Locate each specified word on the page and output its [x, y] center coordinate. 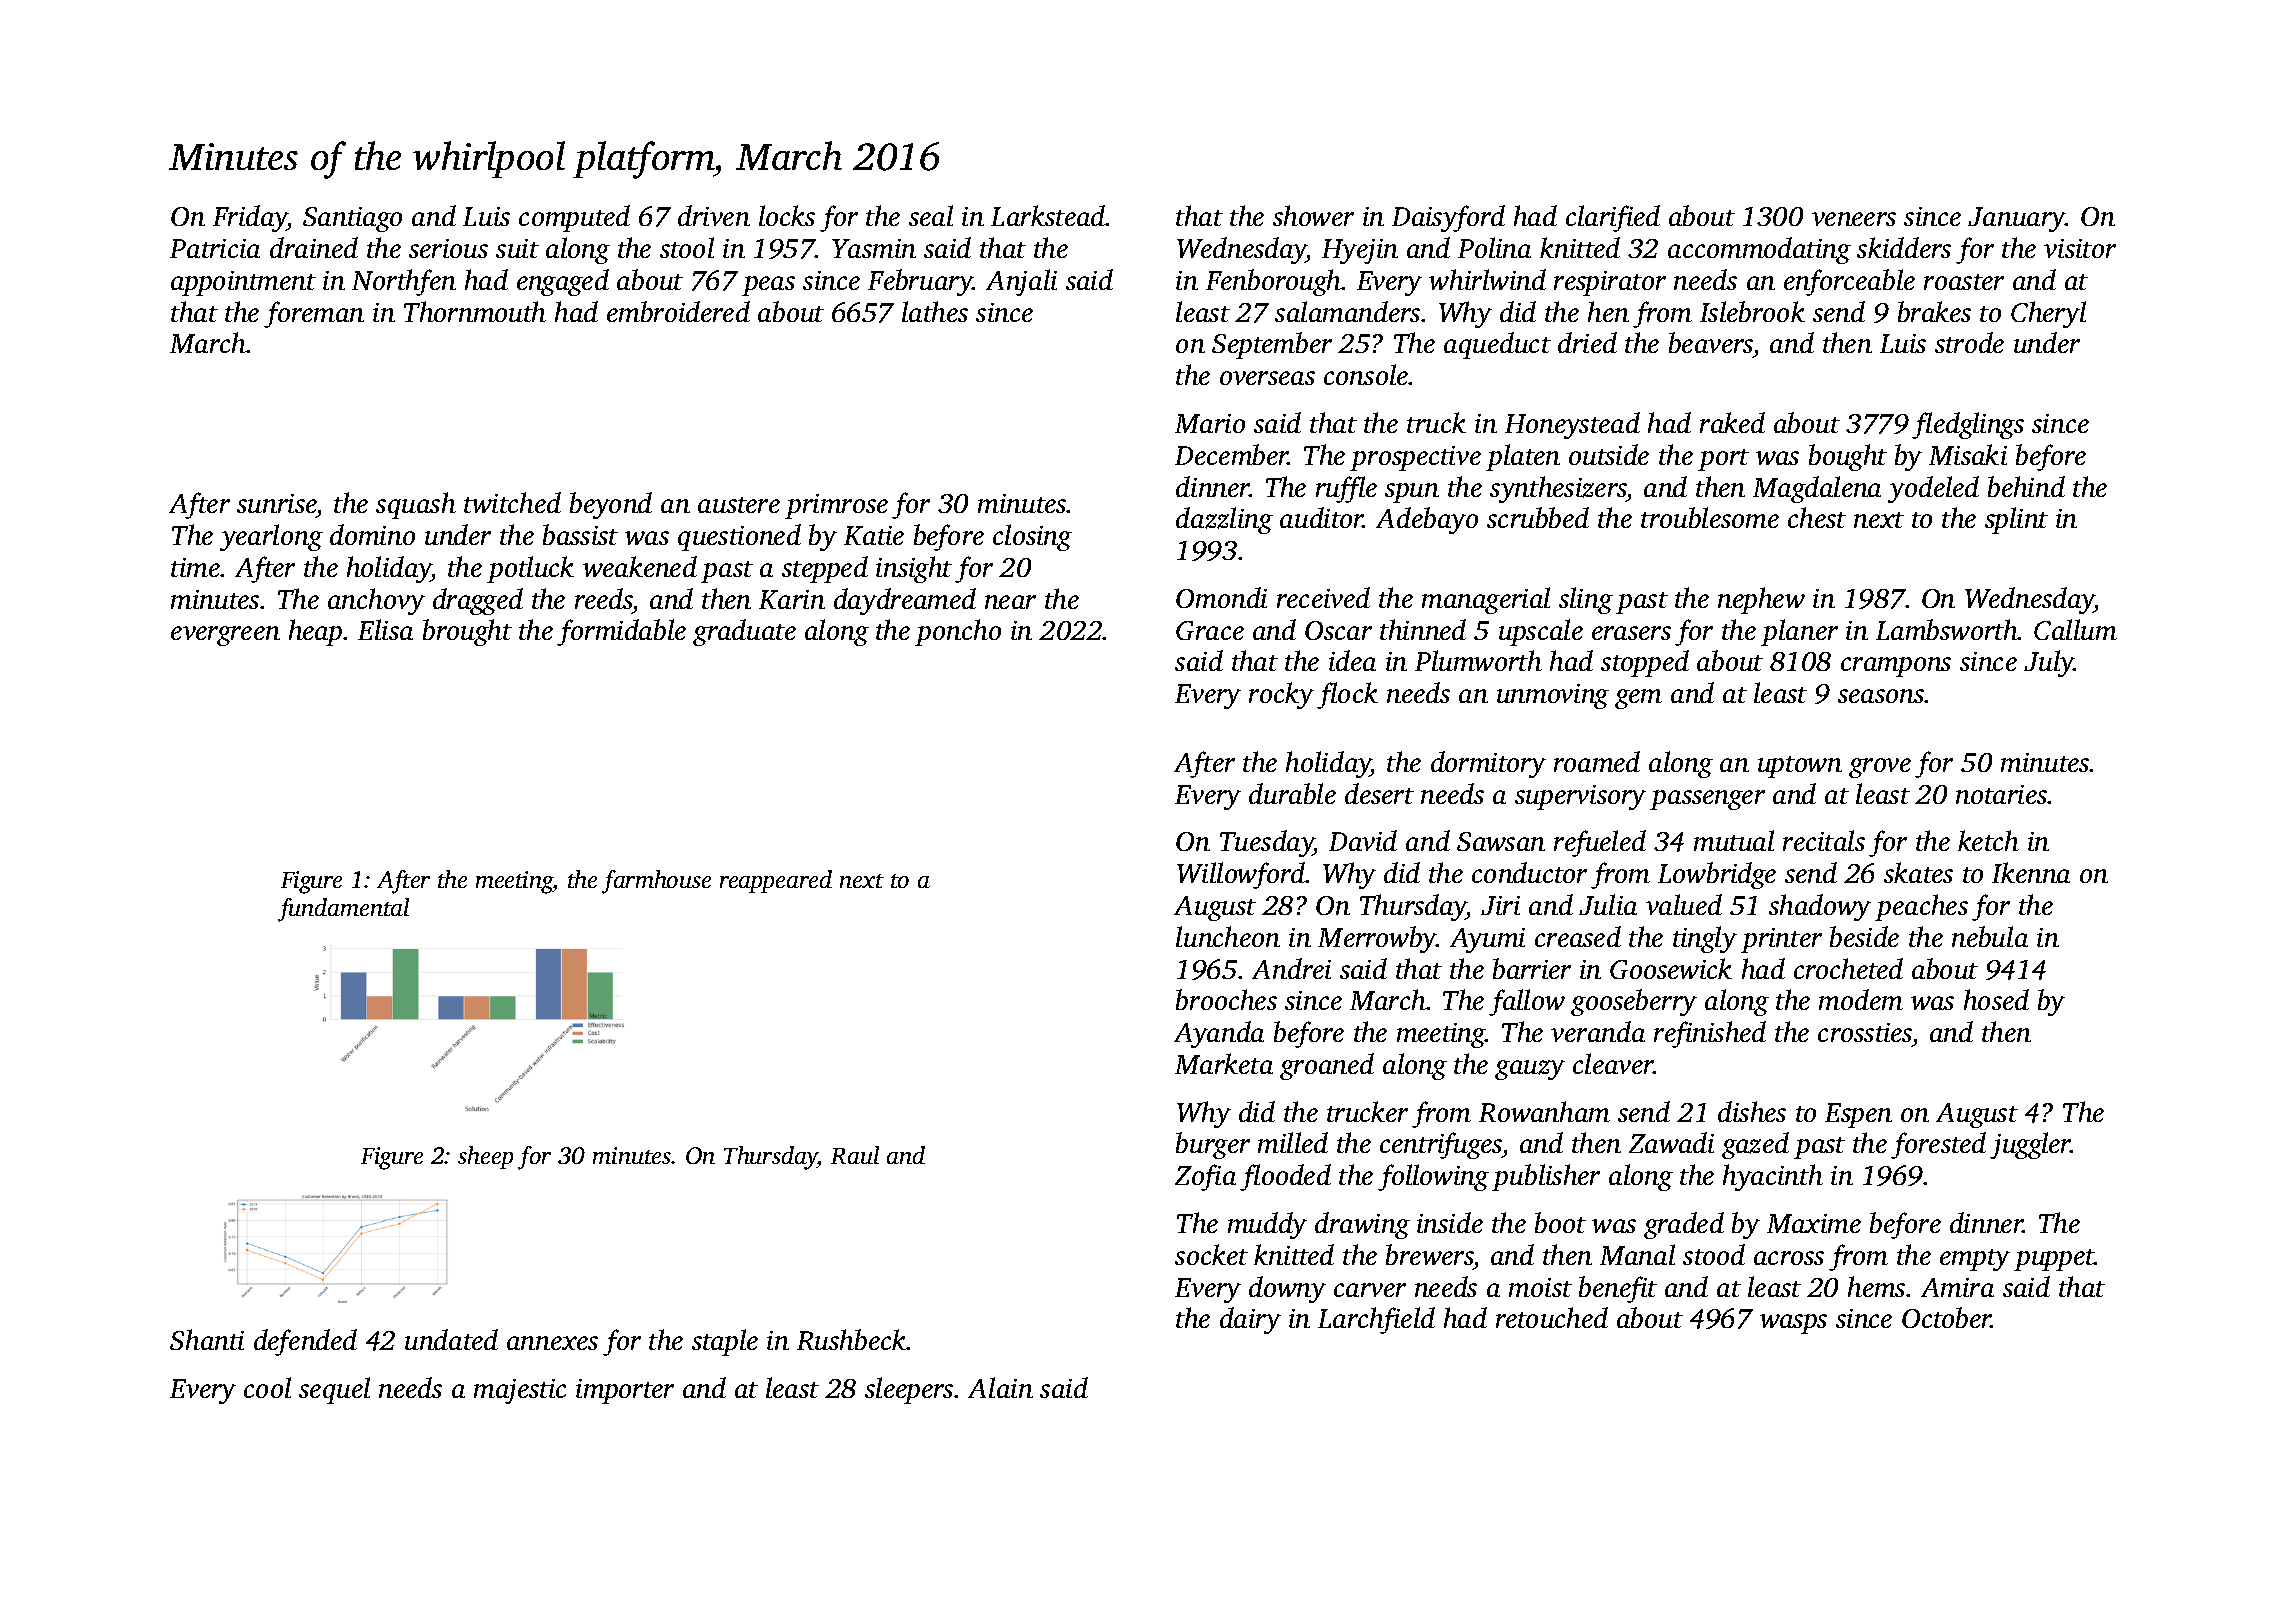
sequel [334, 1390]
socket [1211, 1254]
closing [1032, 537]
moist [1540, 1287]
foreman [314, 314]
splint [2016, 520]
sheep [485, 1157]
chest [1817, 517]
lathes [935, 311]
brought [467, 632]
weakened [640, 566]
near [1010, 602]
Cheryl [2048, 314]
